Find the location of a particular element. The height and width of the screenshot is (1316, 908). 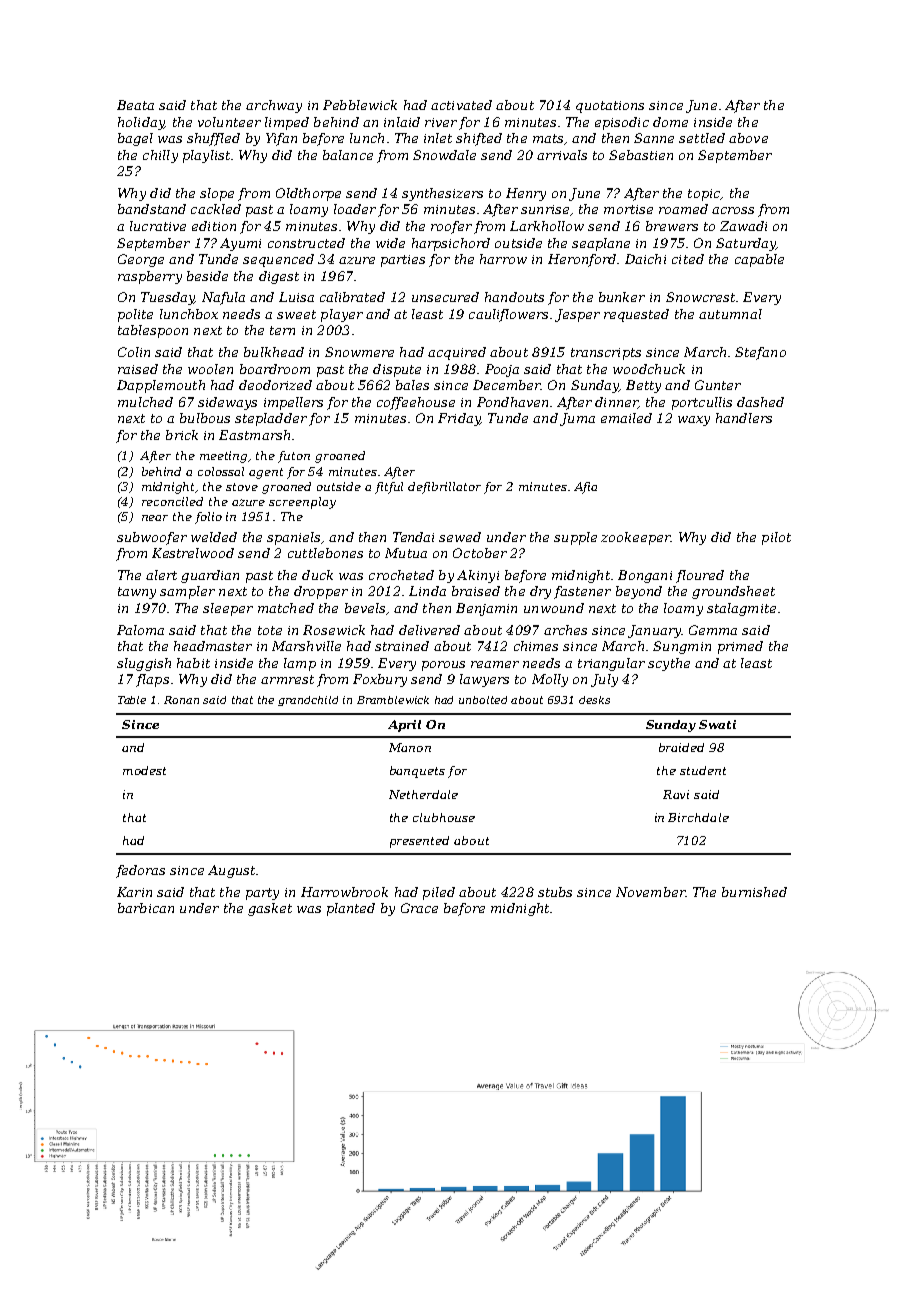

delivered is located at coordinates (429, 630).
